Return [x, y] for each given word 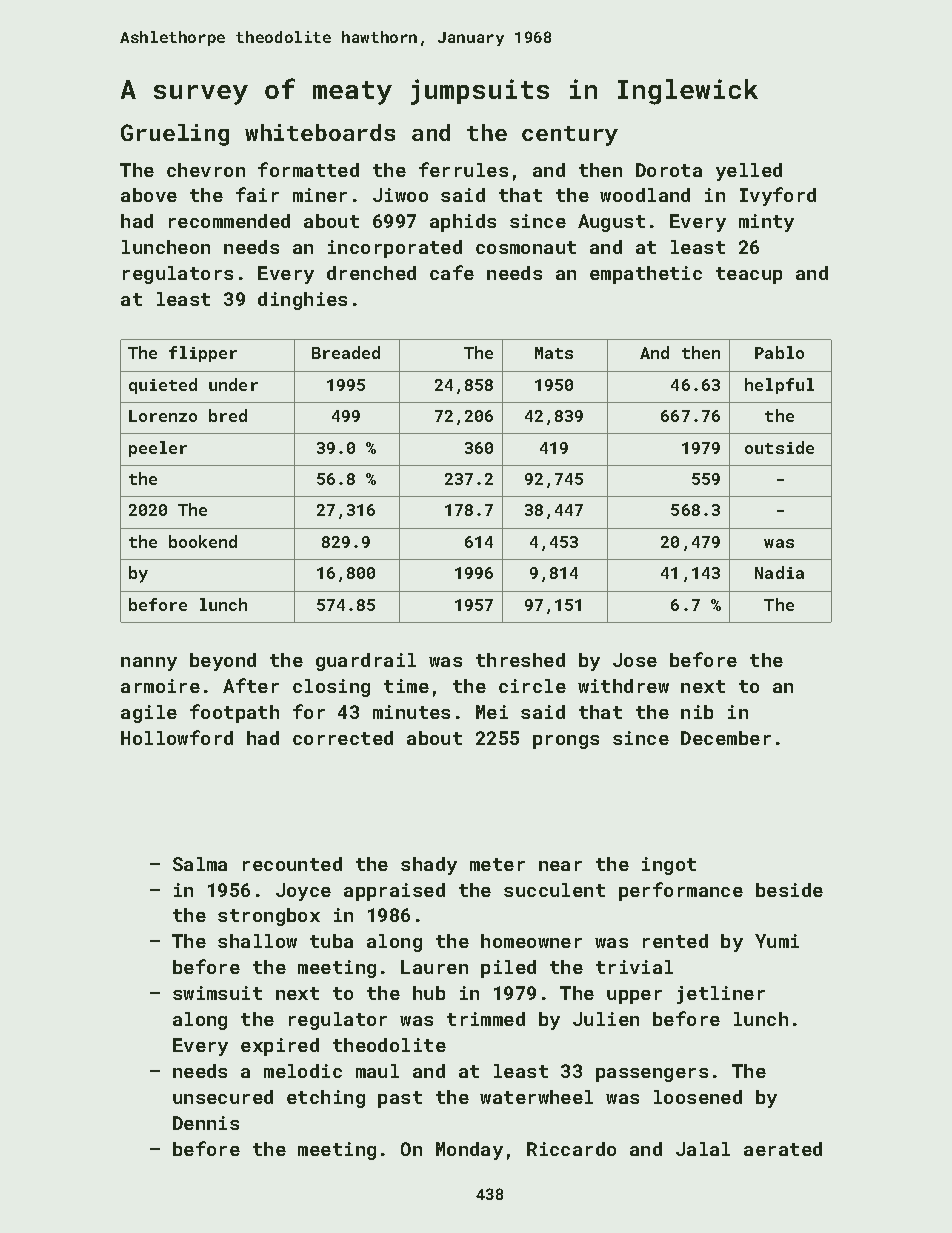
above [149, 195]
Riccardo [571, 1149]
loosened [698, 1097]
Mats [554, 353]
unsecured [223, 1097]
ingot [669, 866]
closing [331, 688]
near [560, 866]
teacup [749, 275]
